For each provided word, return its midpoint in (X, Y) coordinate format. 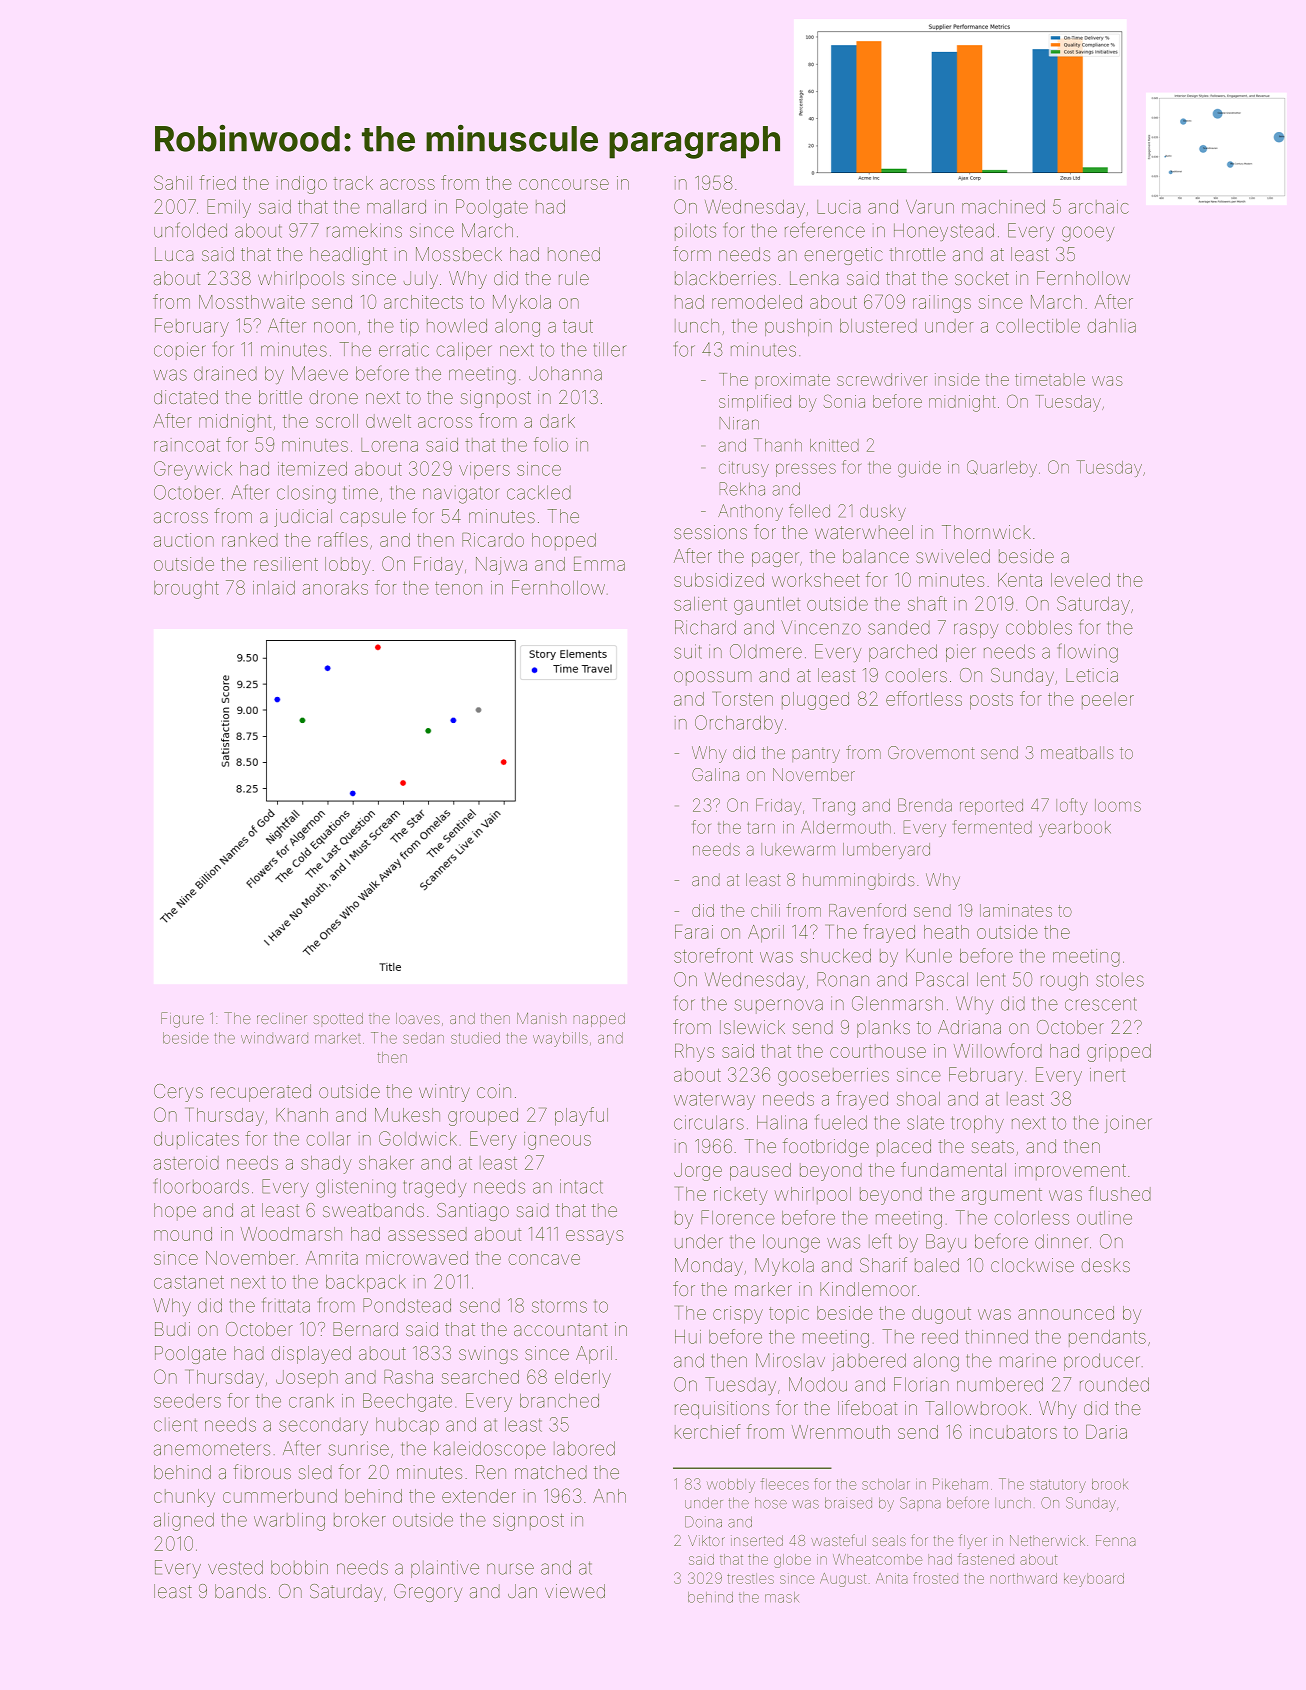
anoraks (335, 588)
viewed (575, 1591)
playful (581, 1116)
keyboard (1094, 1580)
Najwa (501, 566)
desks (1105, 1265)
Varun (930, 207)
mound (183, 1234)
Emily (229, 208)
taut (578, 326)
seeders (187, 1401)
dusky (883, 512)
